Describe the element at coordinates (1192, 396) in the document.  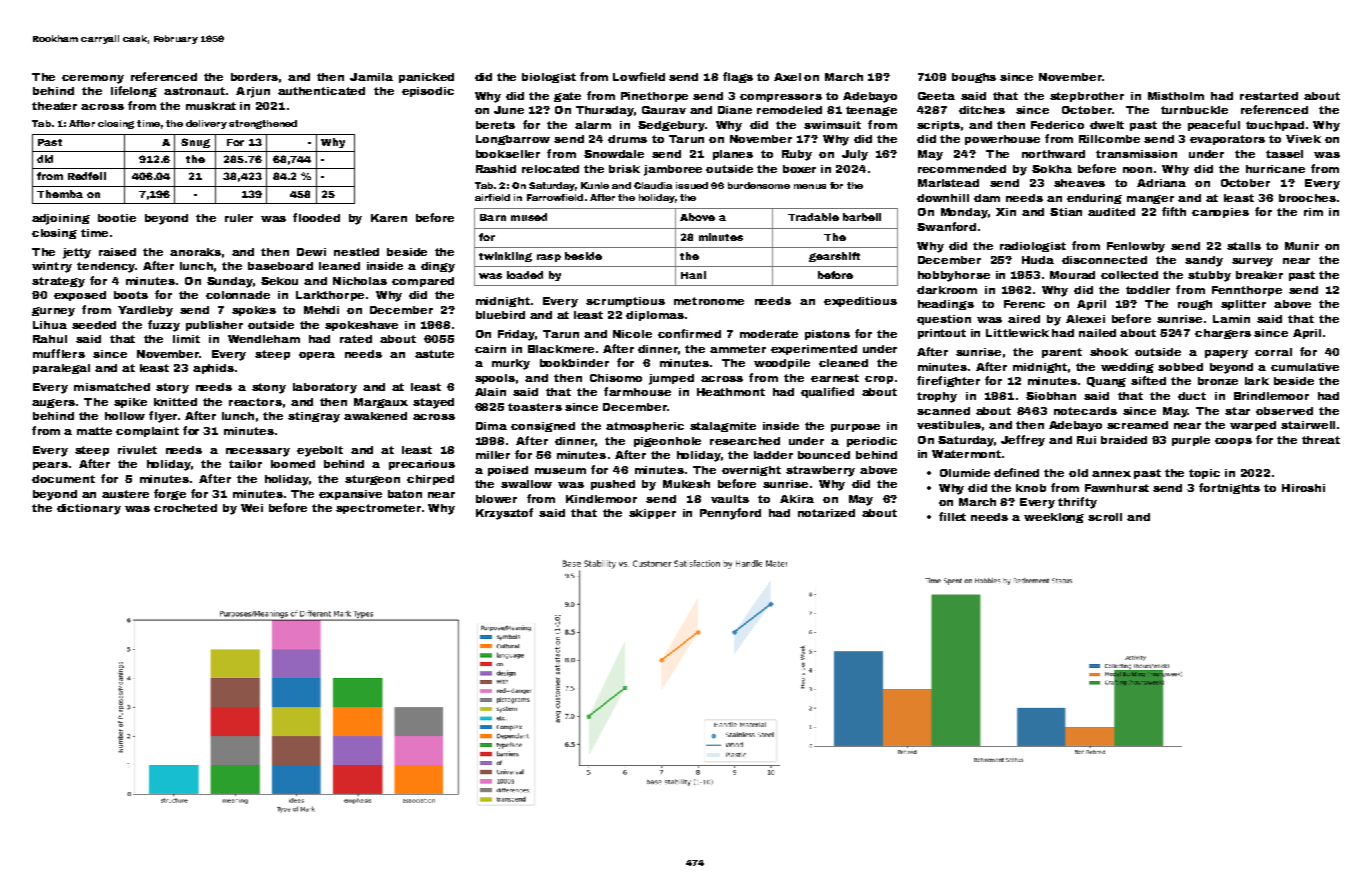
I see `duct` at that location.
